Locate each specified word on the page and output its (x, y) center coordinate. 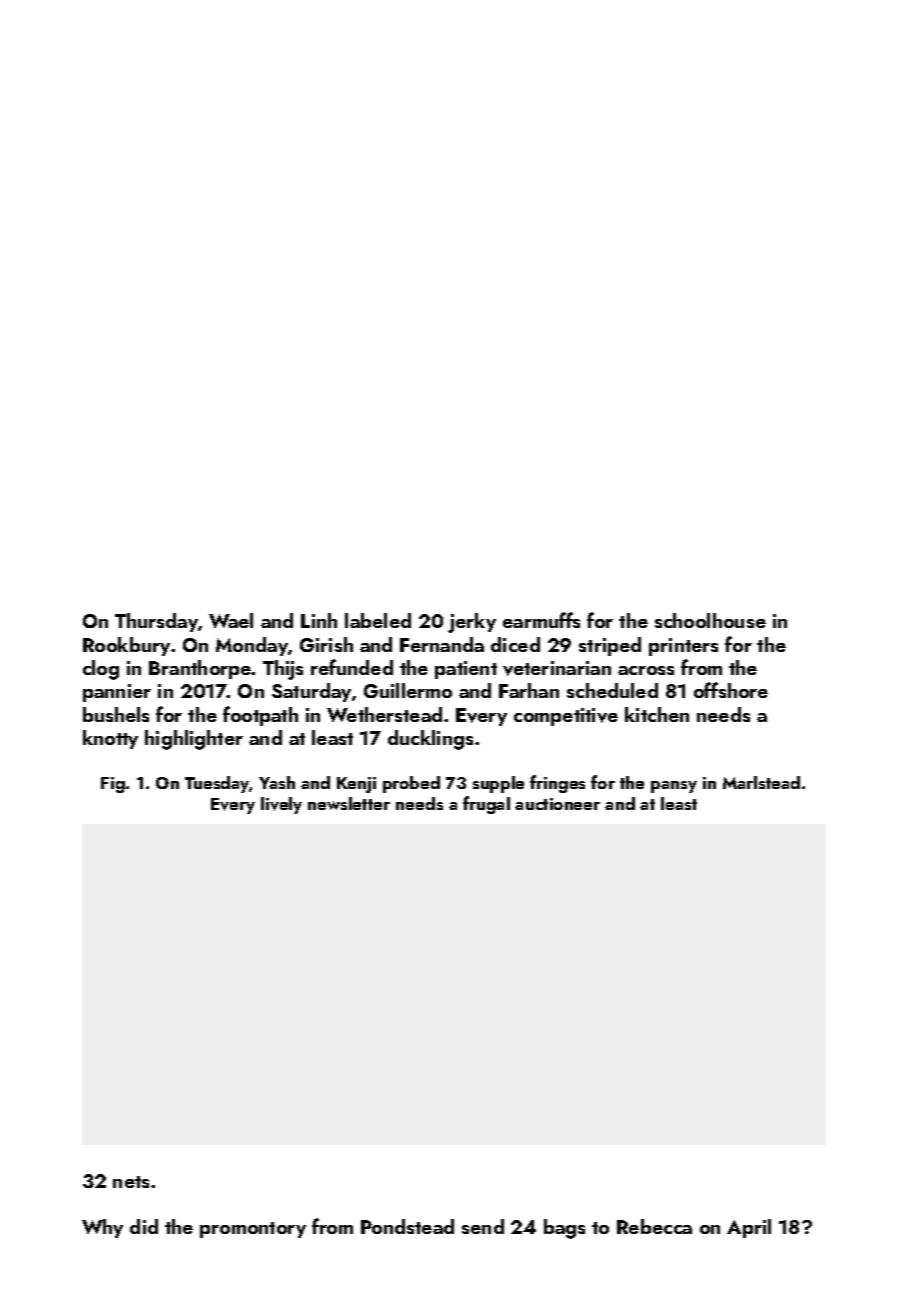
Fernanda (442, 644)
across (646, 670)
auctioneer (557, 804)
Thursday (156, 622)
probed (411, 784)
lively (281, 805)
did (144, 1226)
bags (564, 1229)
